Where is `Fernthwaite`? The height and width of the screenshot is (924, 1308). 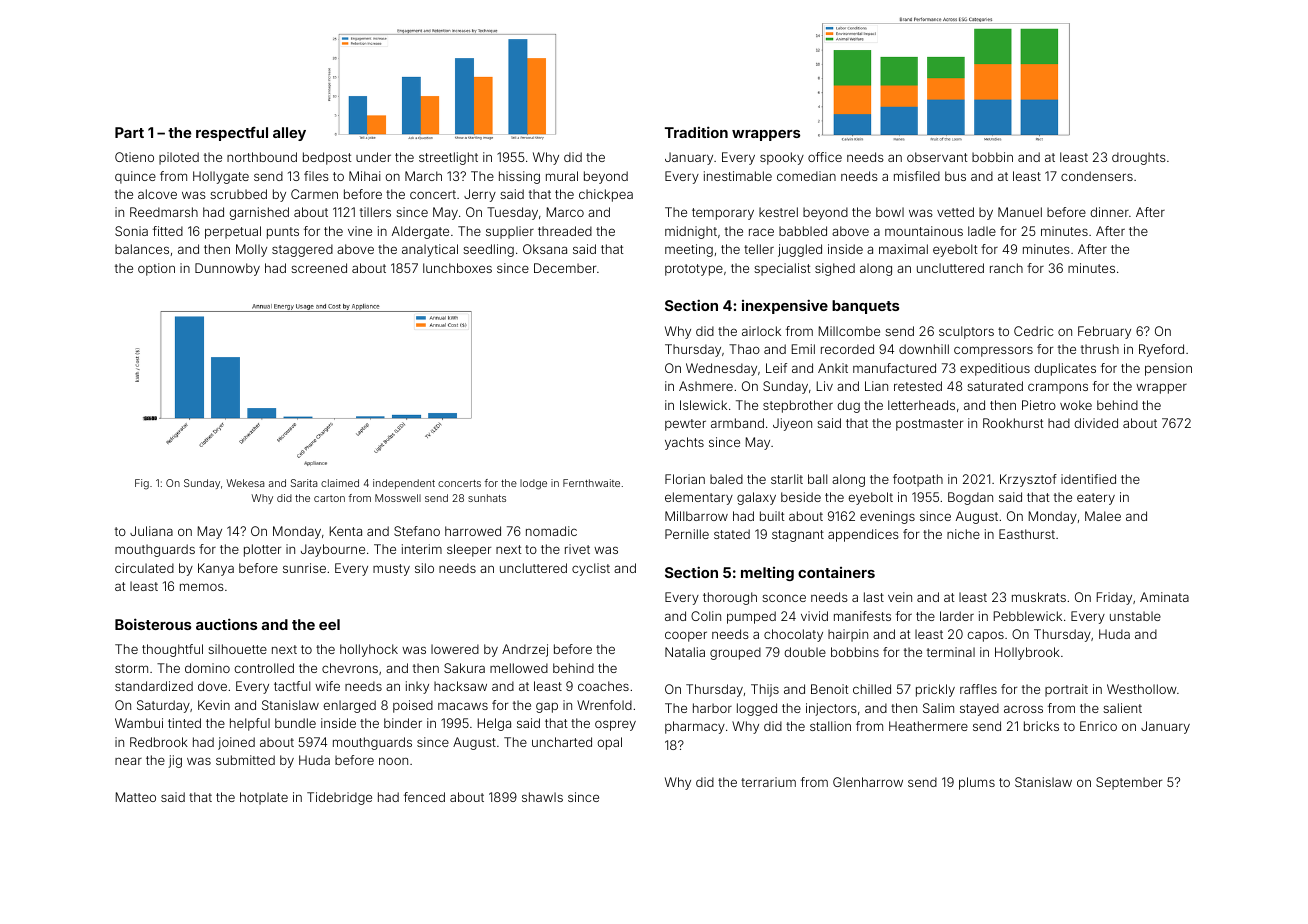
Fernthwaite is located at coordinates (591, 483).
